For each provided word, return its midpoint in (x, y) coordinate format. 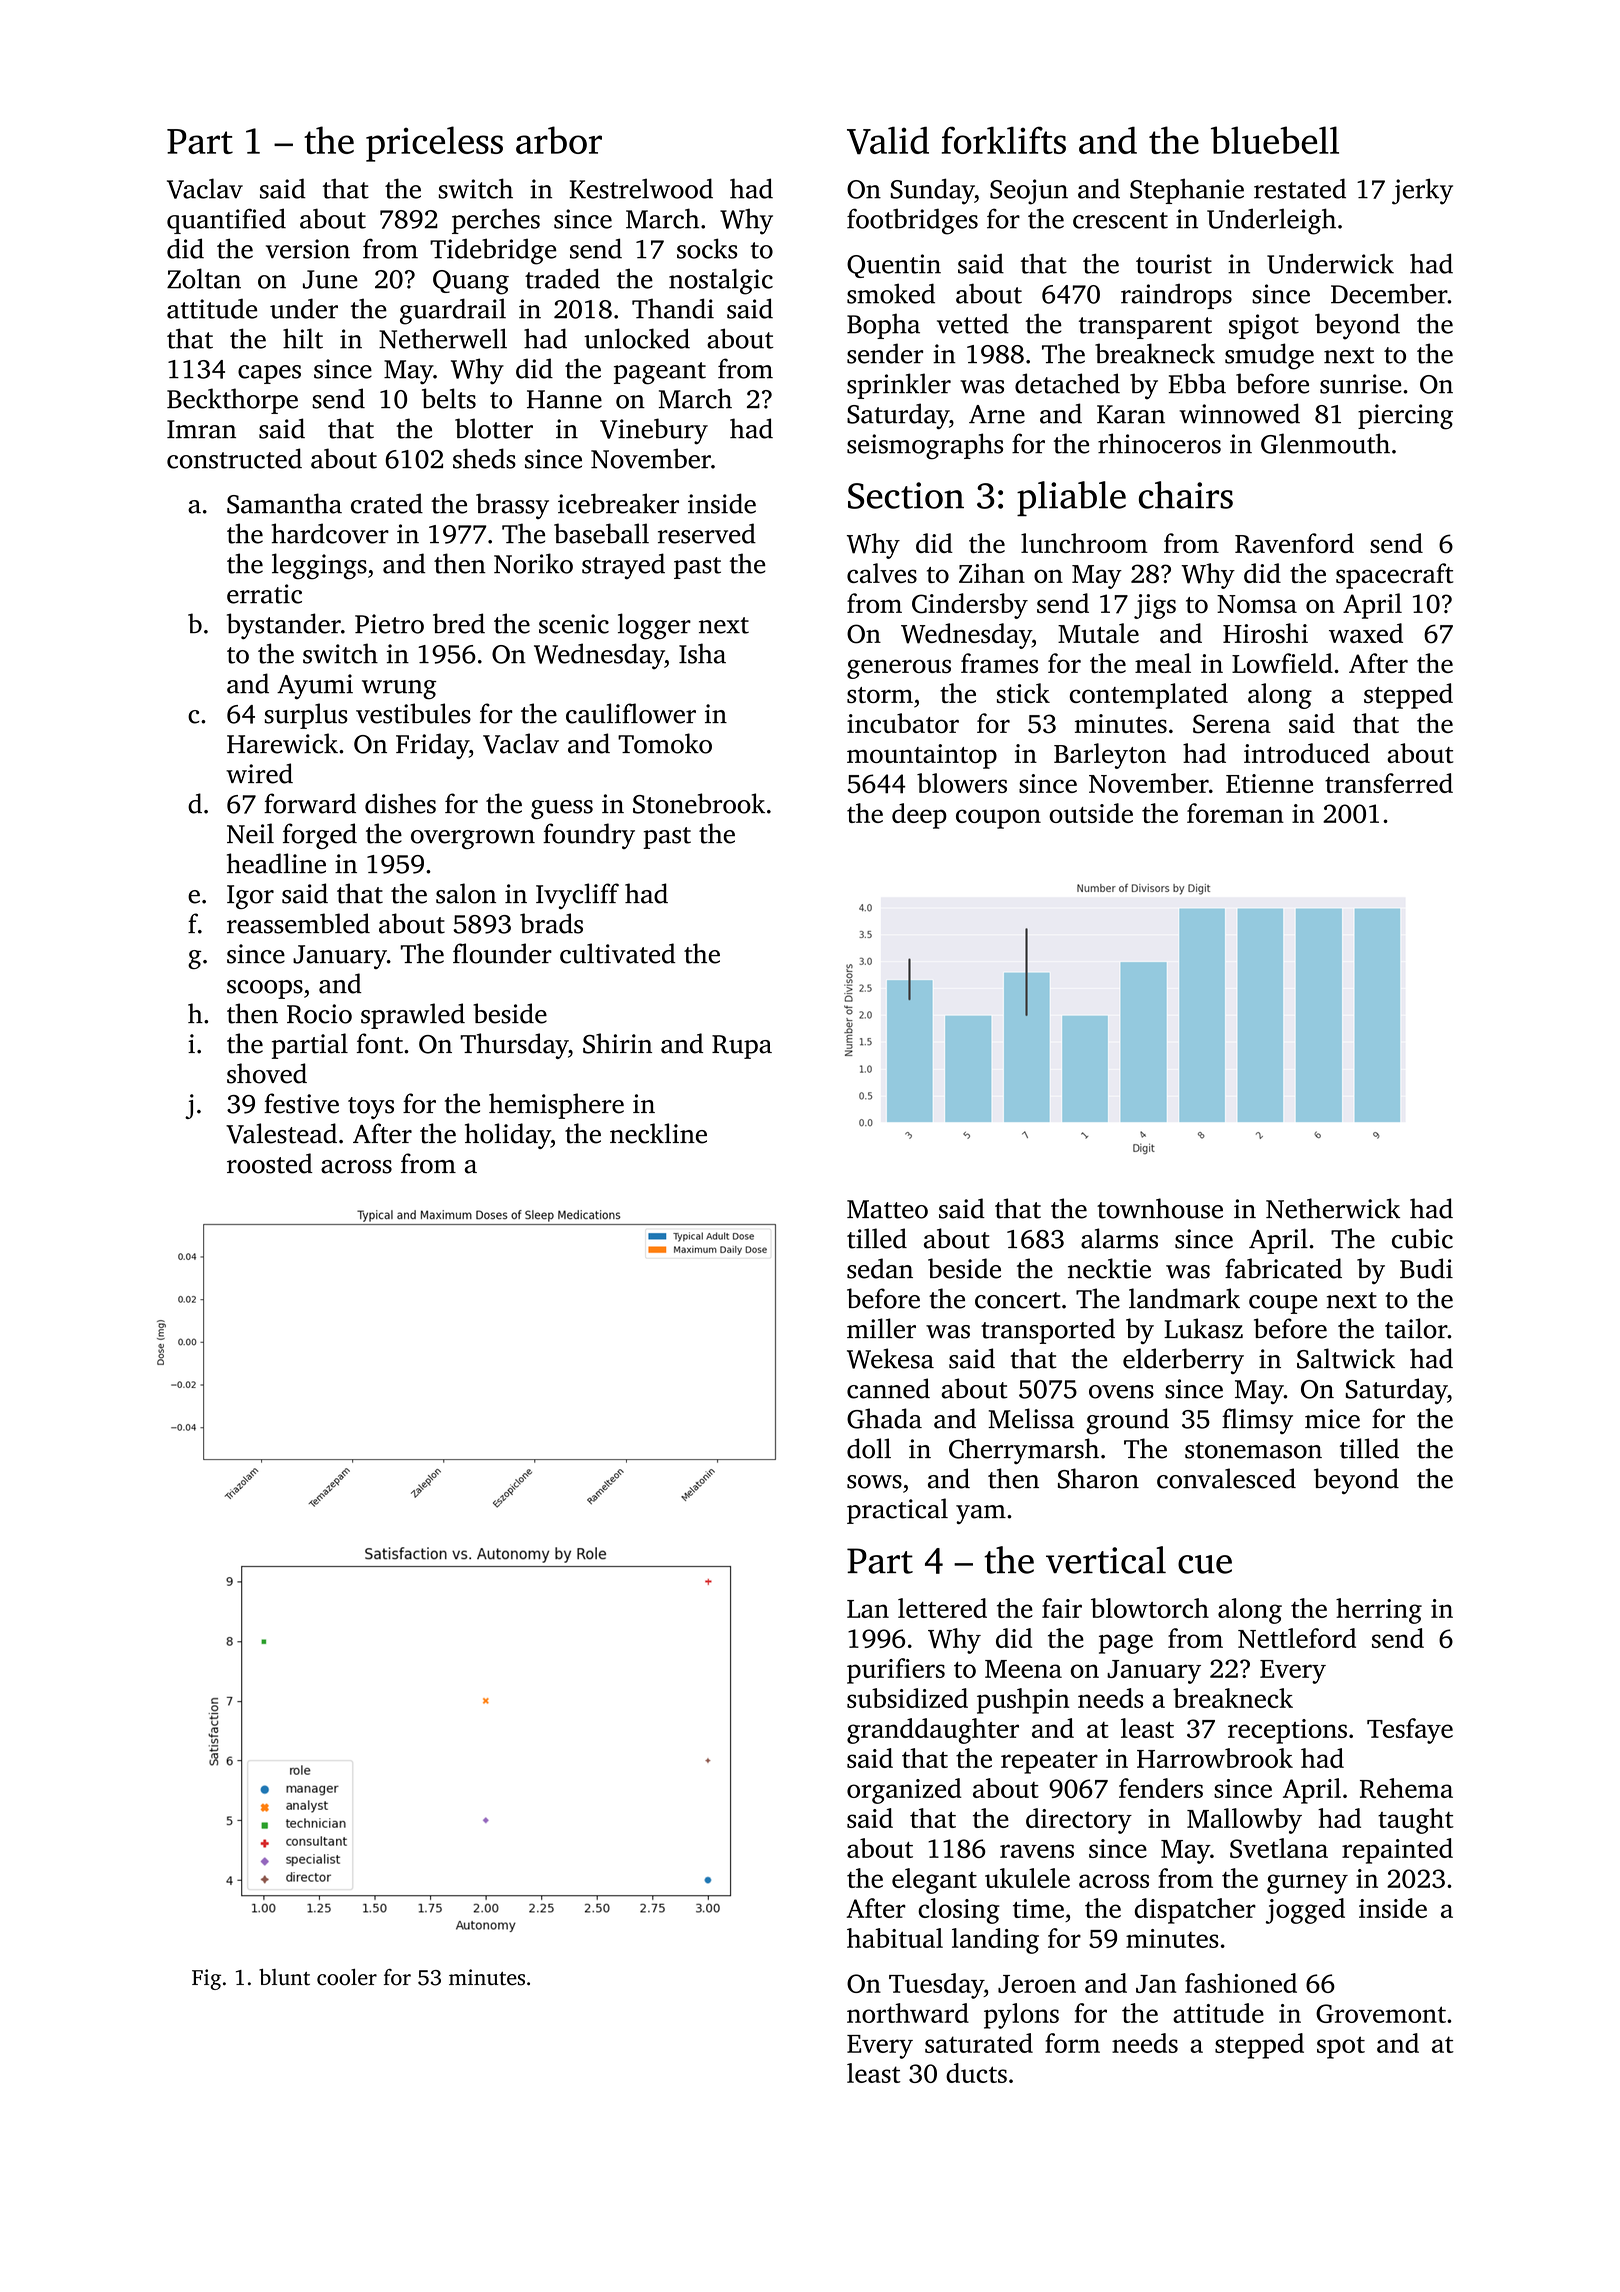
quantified (226, 221)
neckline (658, 1133)
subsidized (907, 1698)
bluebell (1275, 140)
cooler (347, 1977)
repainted (1397, 1851)
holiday (508, 1136)
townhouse (1160, 1208)
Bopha (883, 326)
